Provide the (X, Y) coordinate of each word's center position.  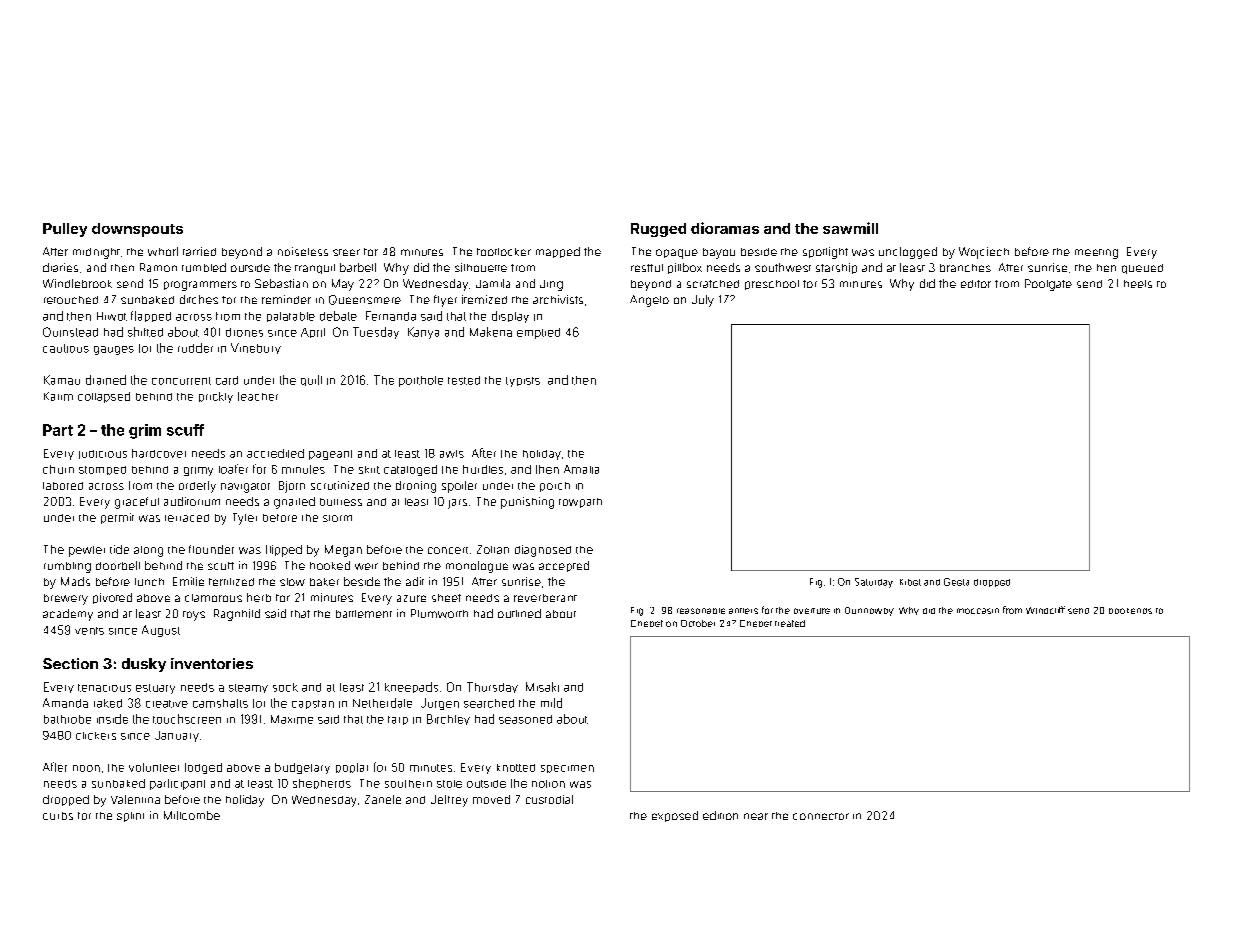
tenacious (104, 688)
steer (346, 252)
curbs (58, 816)
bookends (1130, 611)
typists (523, 382)
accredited (275, 453)
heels (1138, 284)
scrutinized (340, 485)
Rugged (658, 230)
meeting (1096, 254)
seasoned (525, 719)
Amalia (581, 469)
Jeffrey (449, 801)
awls (452, 454)
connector (821, 816)
